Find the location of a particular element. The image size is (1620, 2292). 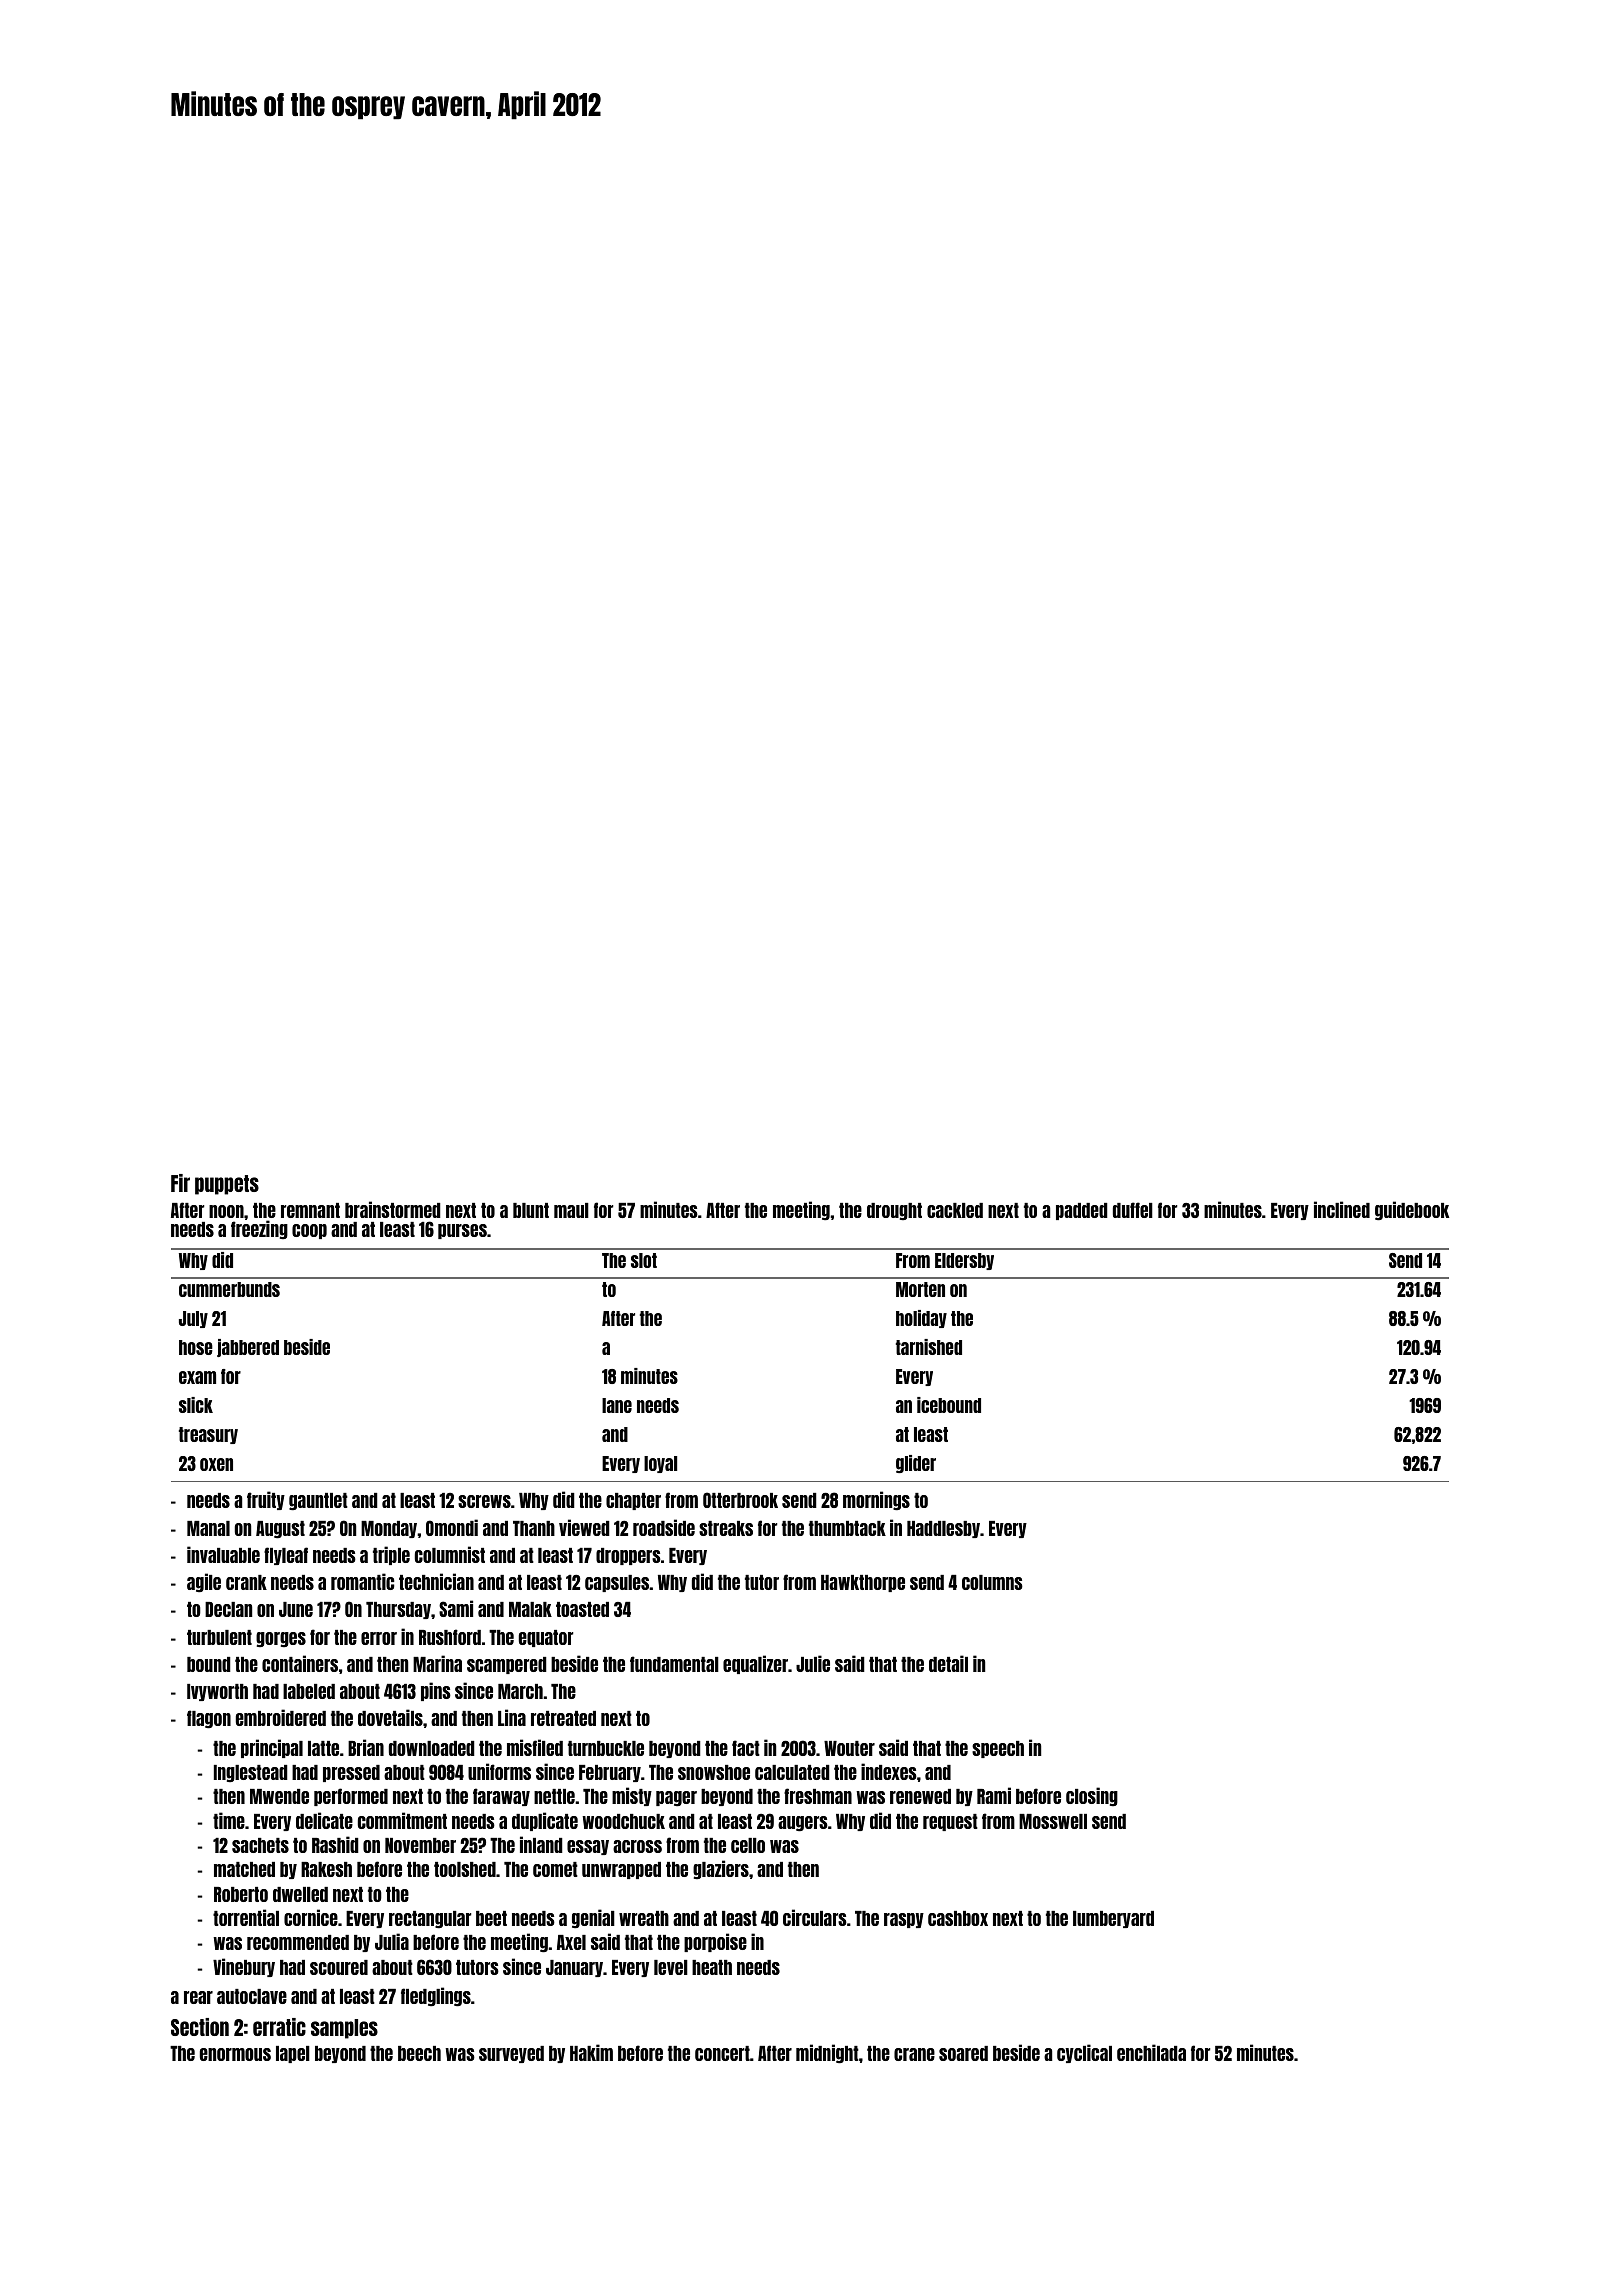

detail is located at coordinates (948, 1663).
